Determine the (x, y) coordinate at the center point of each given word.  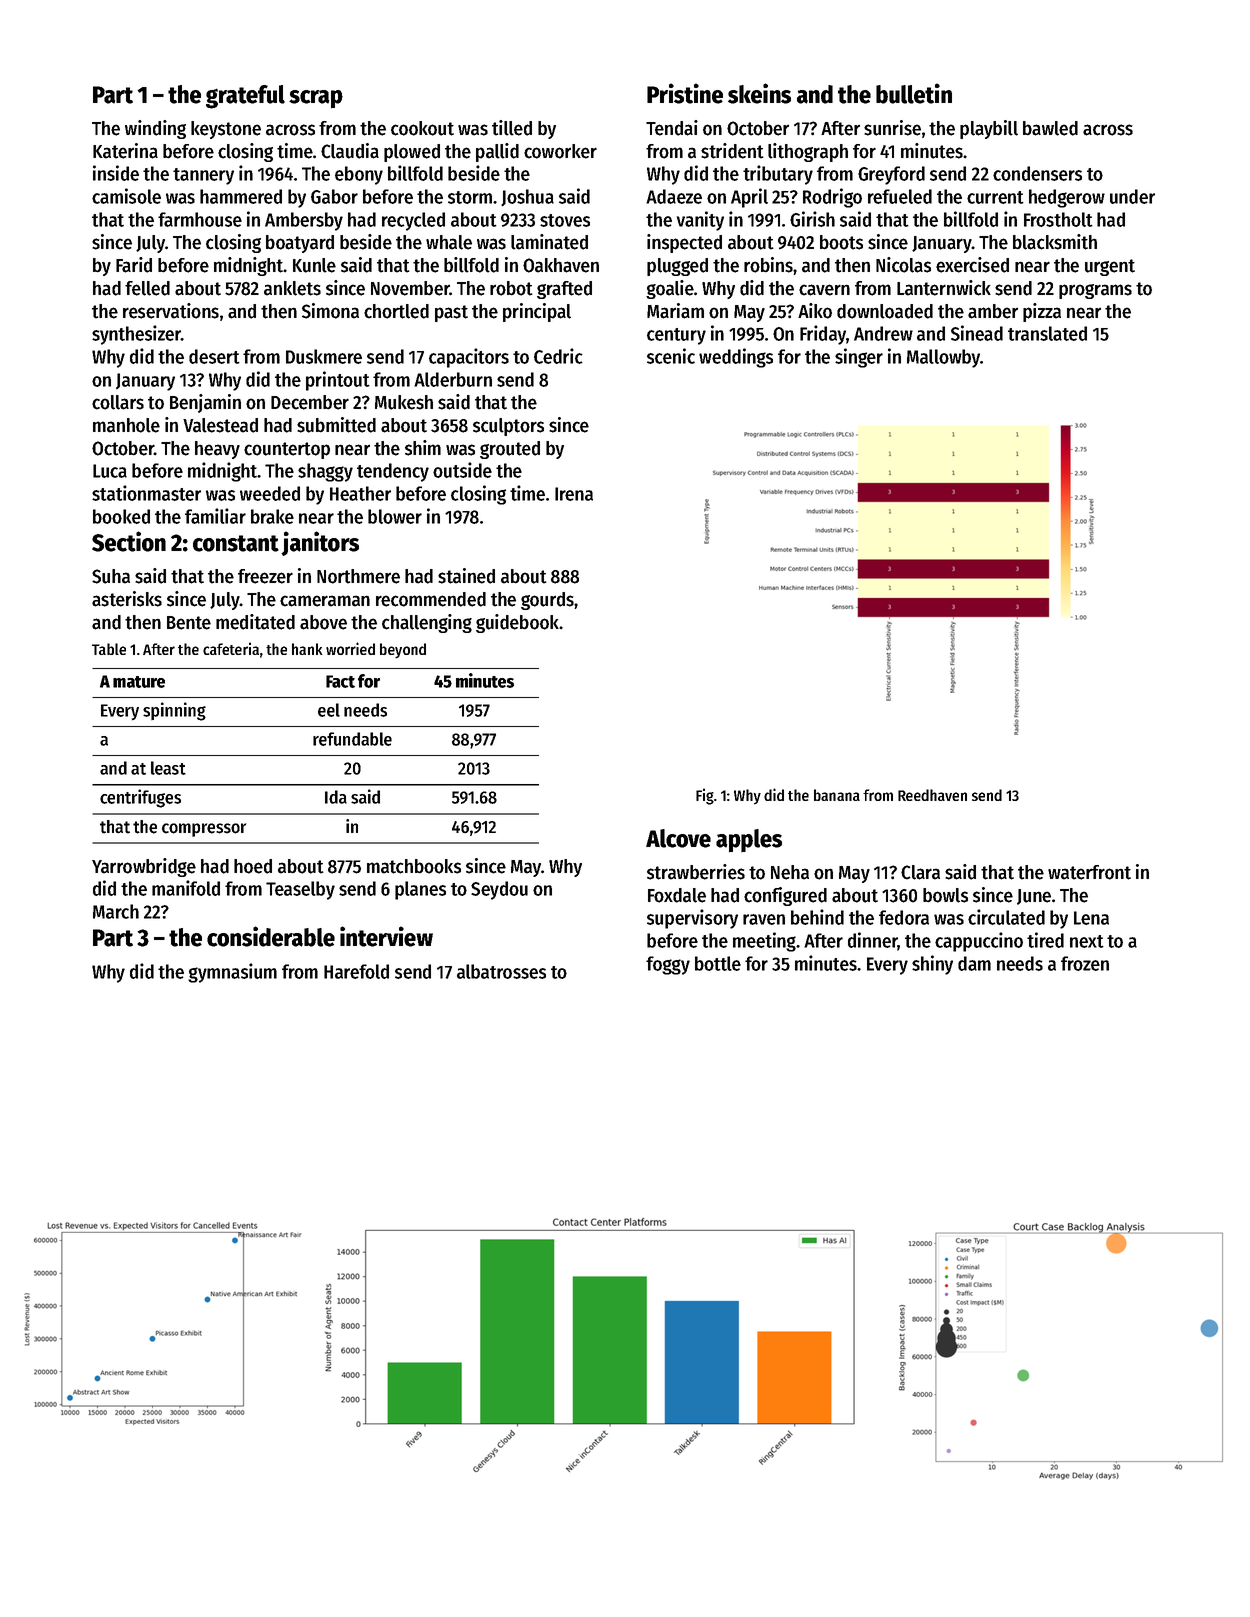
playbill (989, 129)
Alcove (678, 838)
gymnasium (232, 973)
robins (768, 265)
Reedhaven (932, 795)
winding (155, 129)
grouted (510, 450)
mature (139, 682)
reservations (171, 311)
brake (272, 516)
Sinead (977, 333)
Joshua (527, 198)
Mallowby (944, 358)
